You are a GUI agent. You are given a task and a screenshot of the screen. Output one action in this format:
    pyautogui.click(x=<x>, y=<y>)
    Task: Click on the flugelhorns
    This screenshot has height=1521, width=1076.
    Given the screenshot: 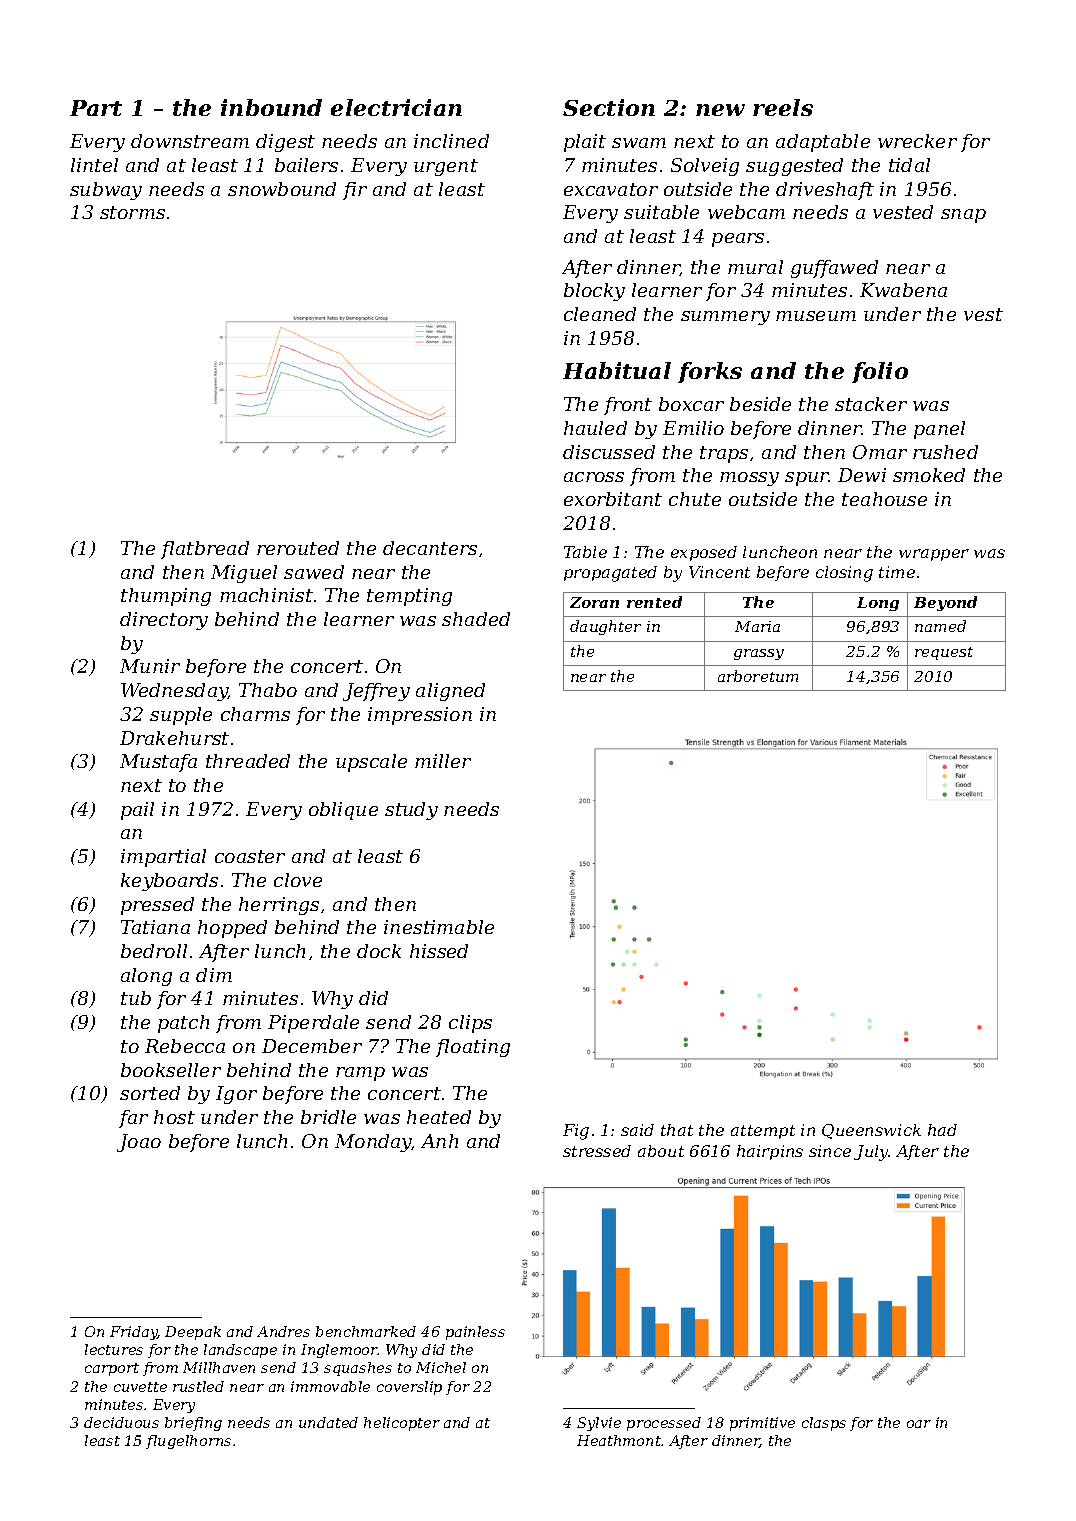 What is the action you would take?
    pyautogui.click(x=188, y=1442)
